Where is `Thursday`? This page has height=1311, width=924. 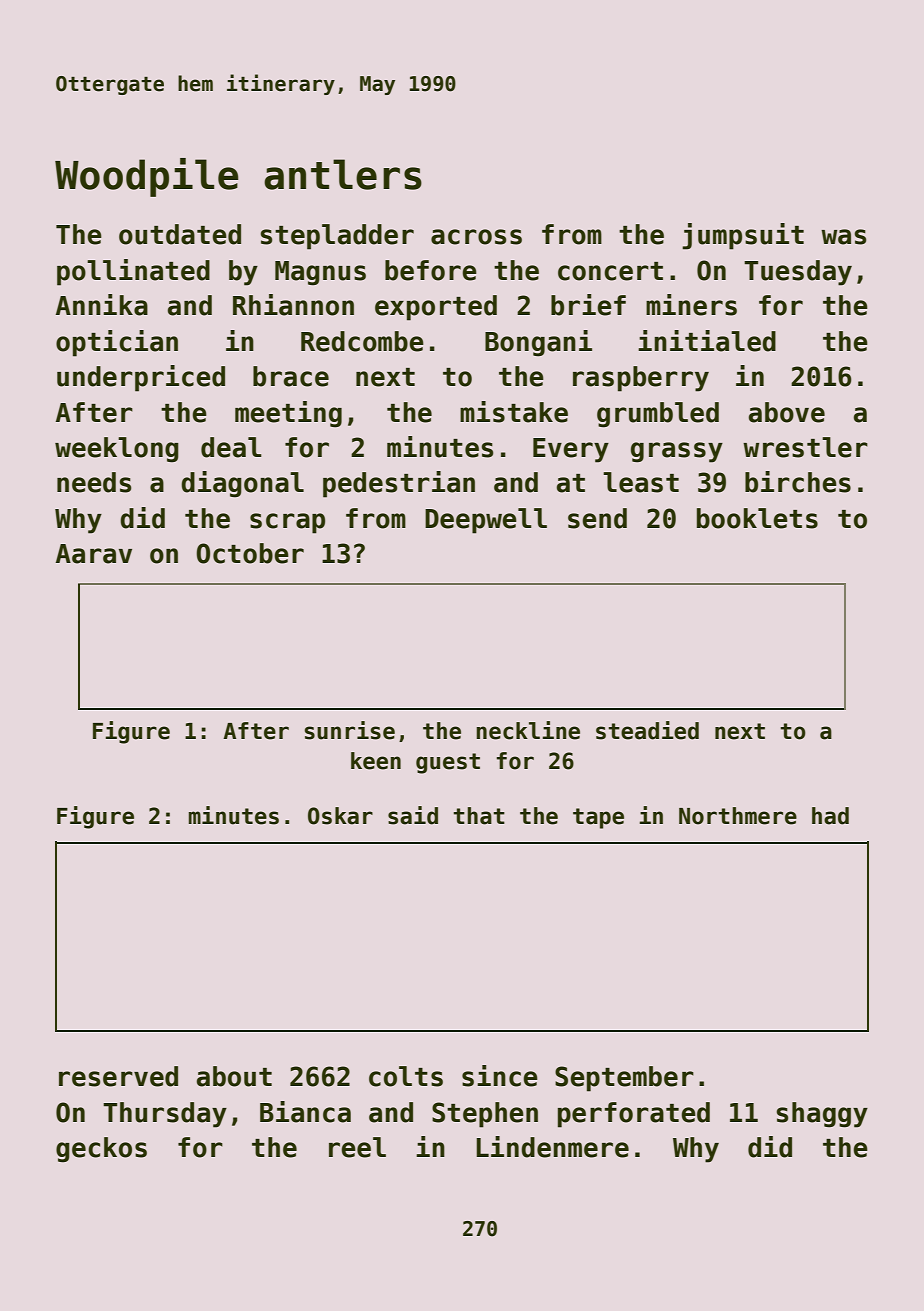 Thursday is located at coordinates (165, 1115).
